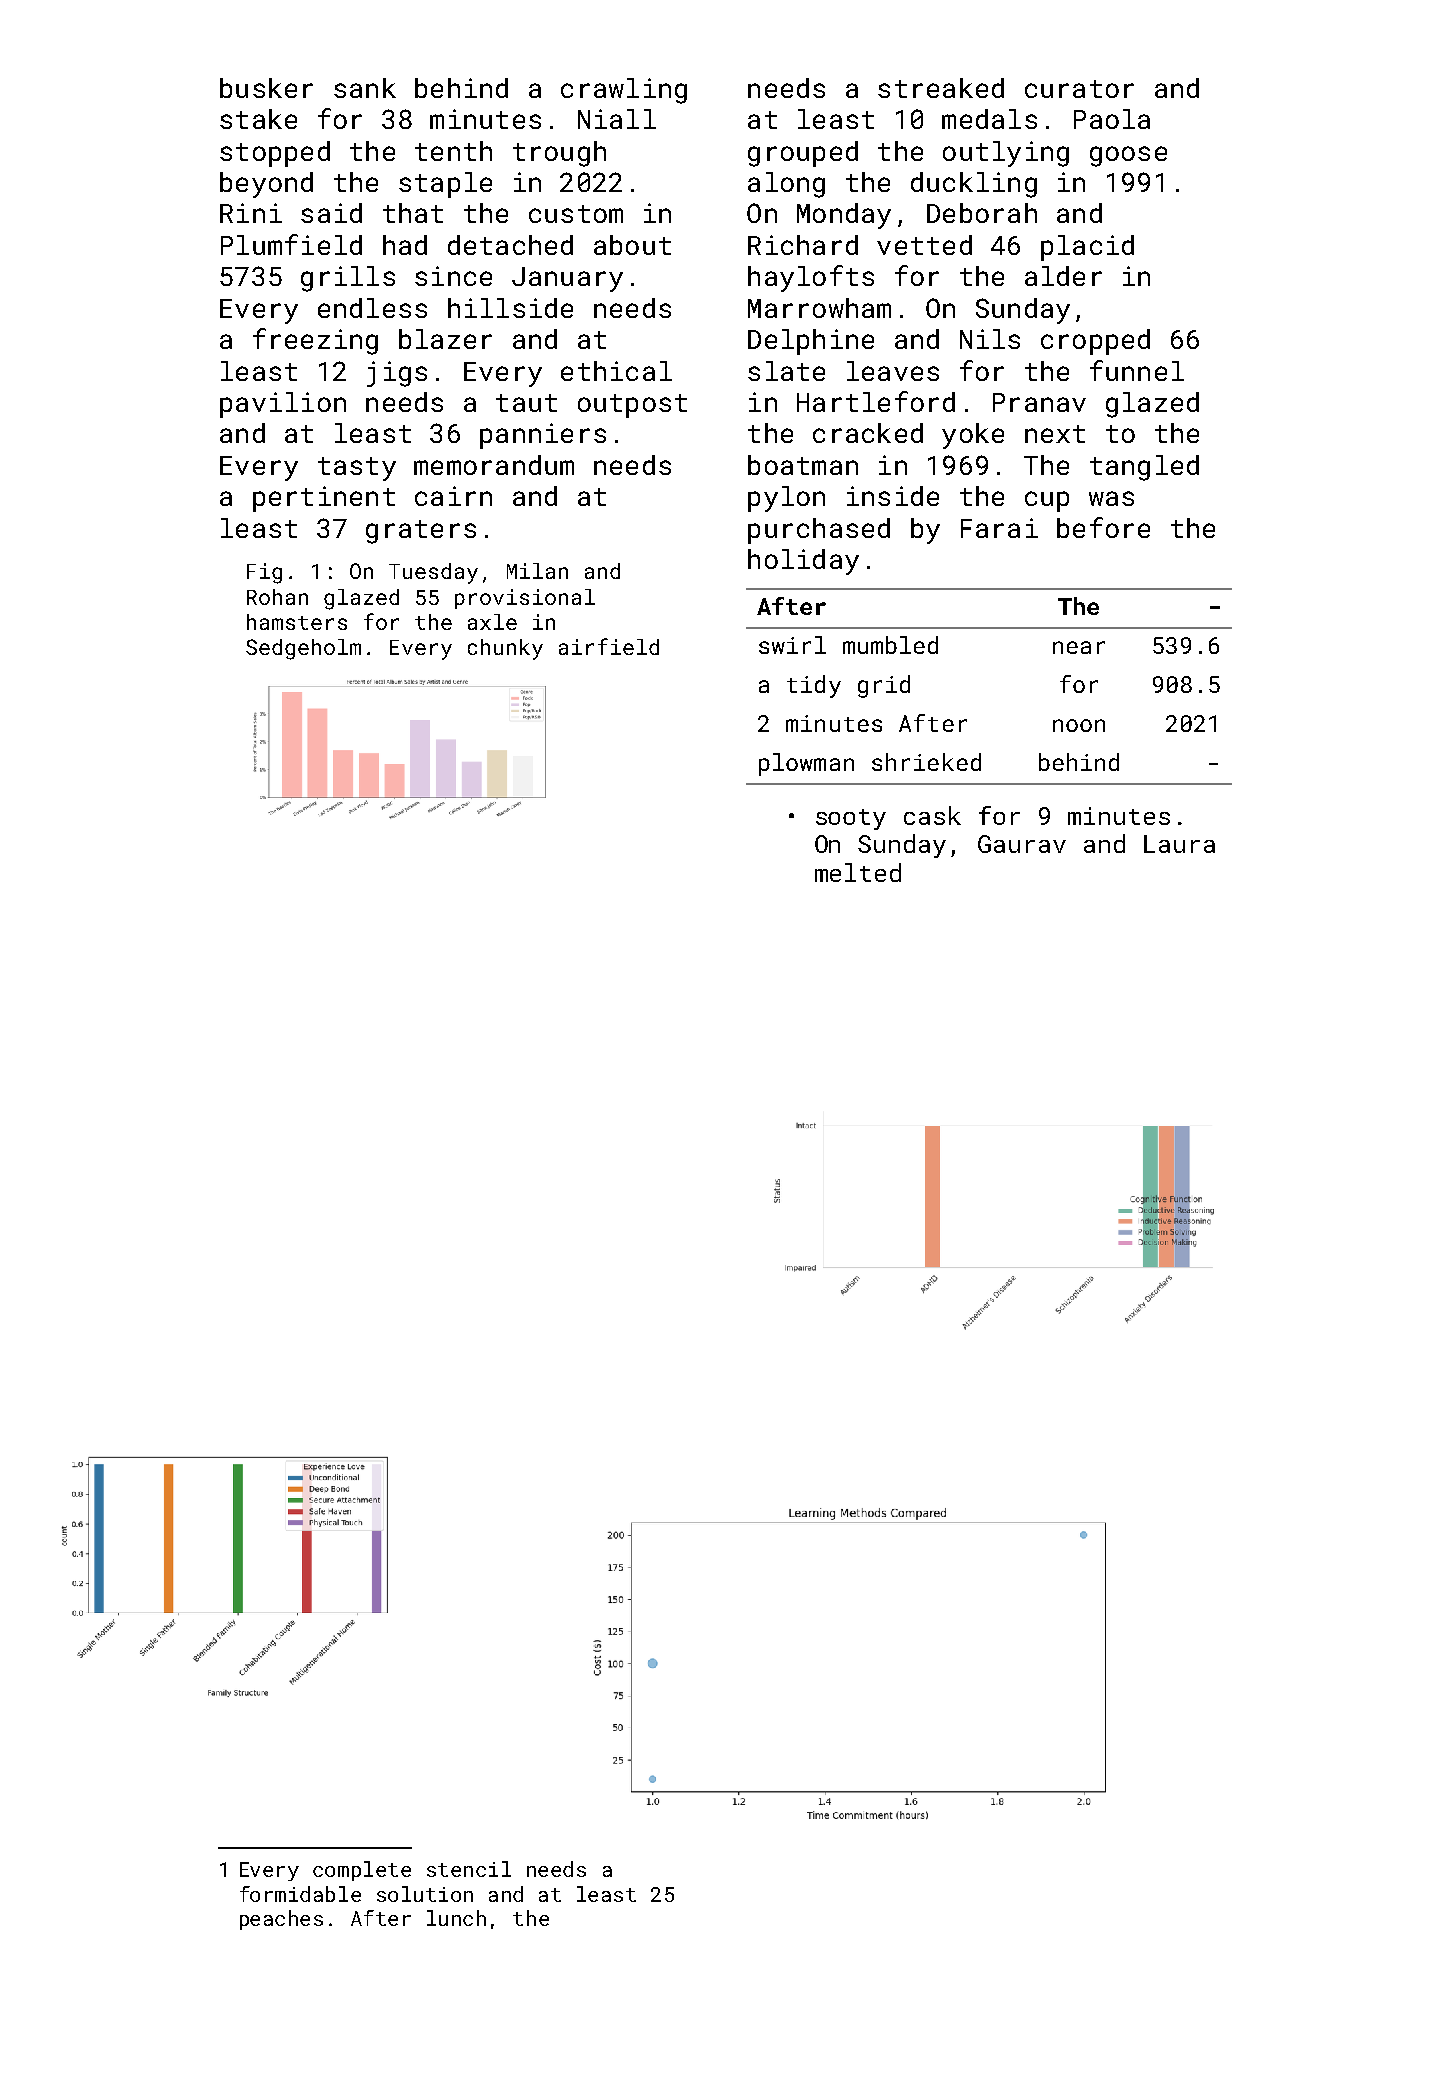  What do you see at coordinates (362, 1871) in the page?
I see `complete` at bounding box center [362, 1871].
